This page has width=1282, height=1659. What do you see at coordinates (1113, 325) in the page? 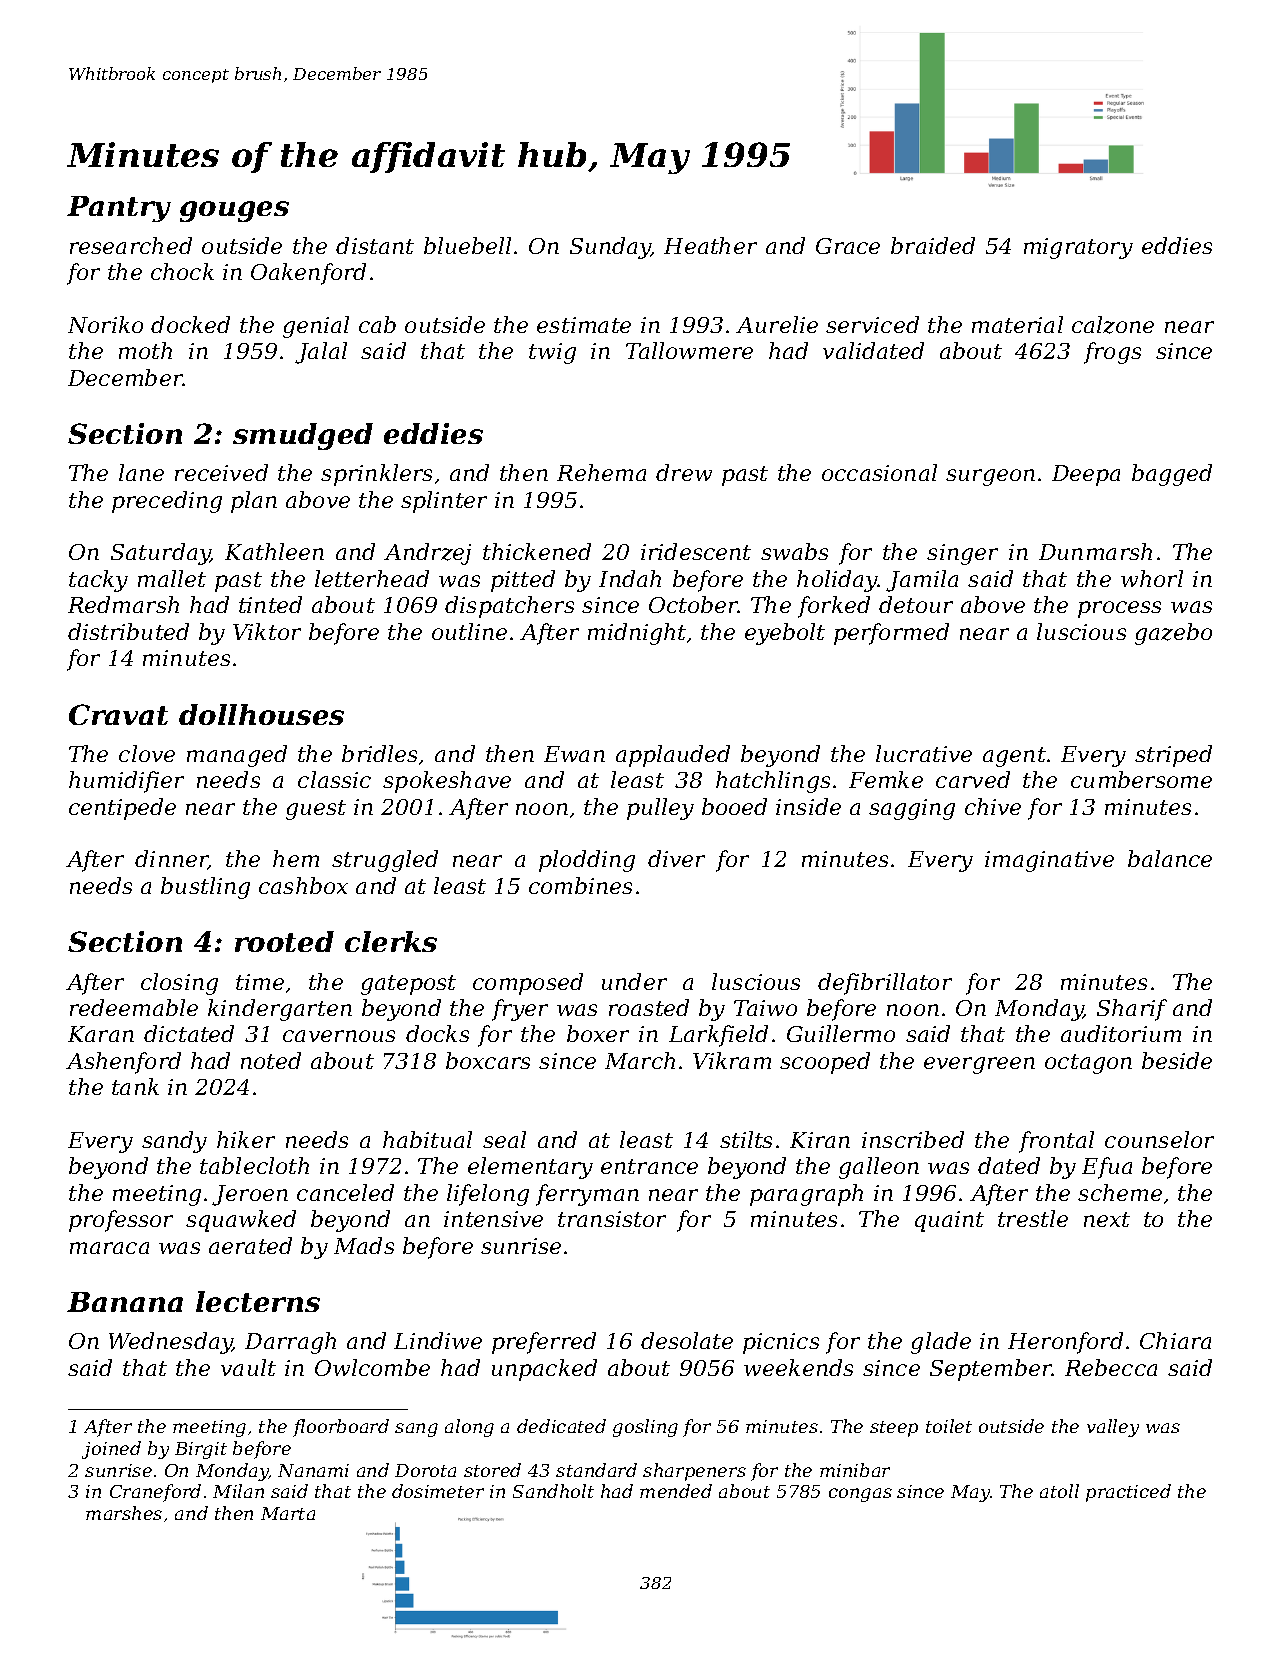
I see `calzone` at bounding box center [1113, 325].
